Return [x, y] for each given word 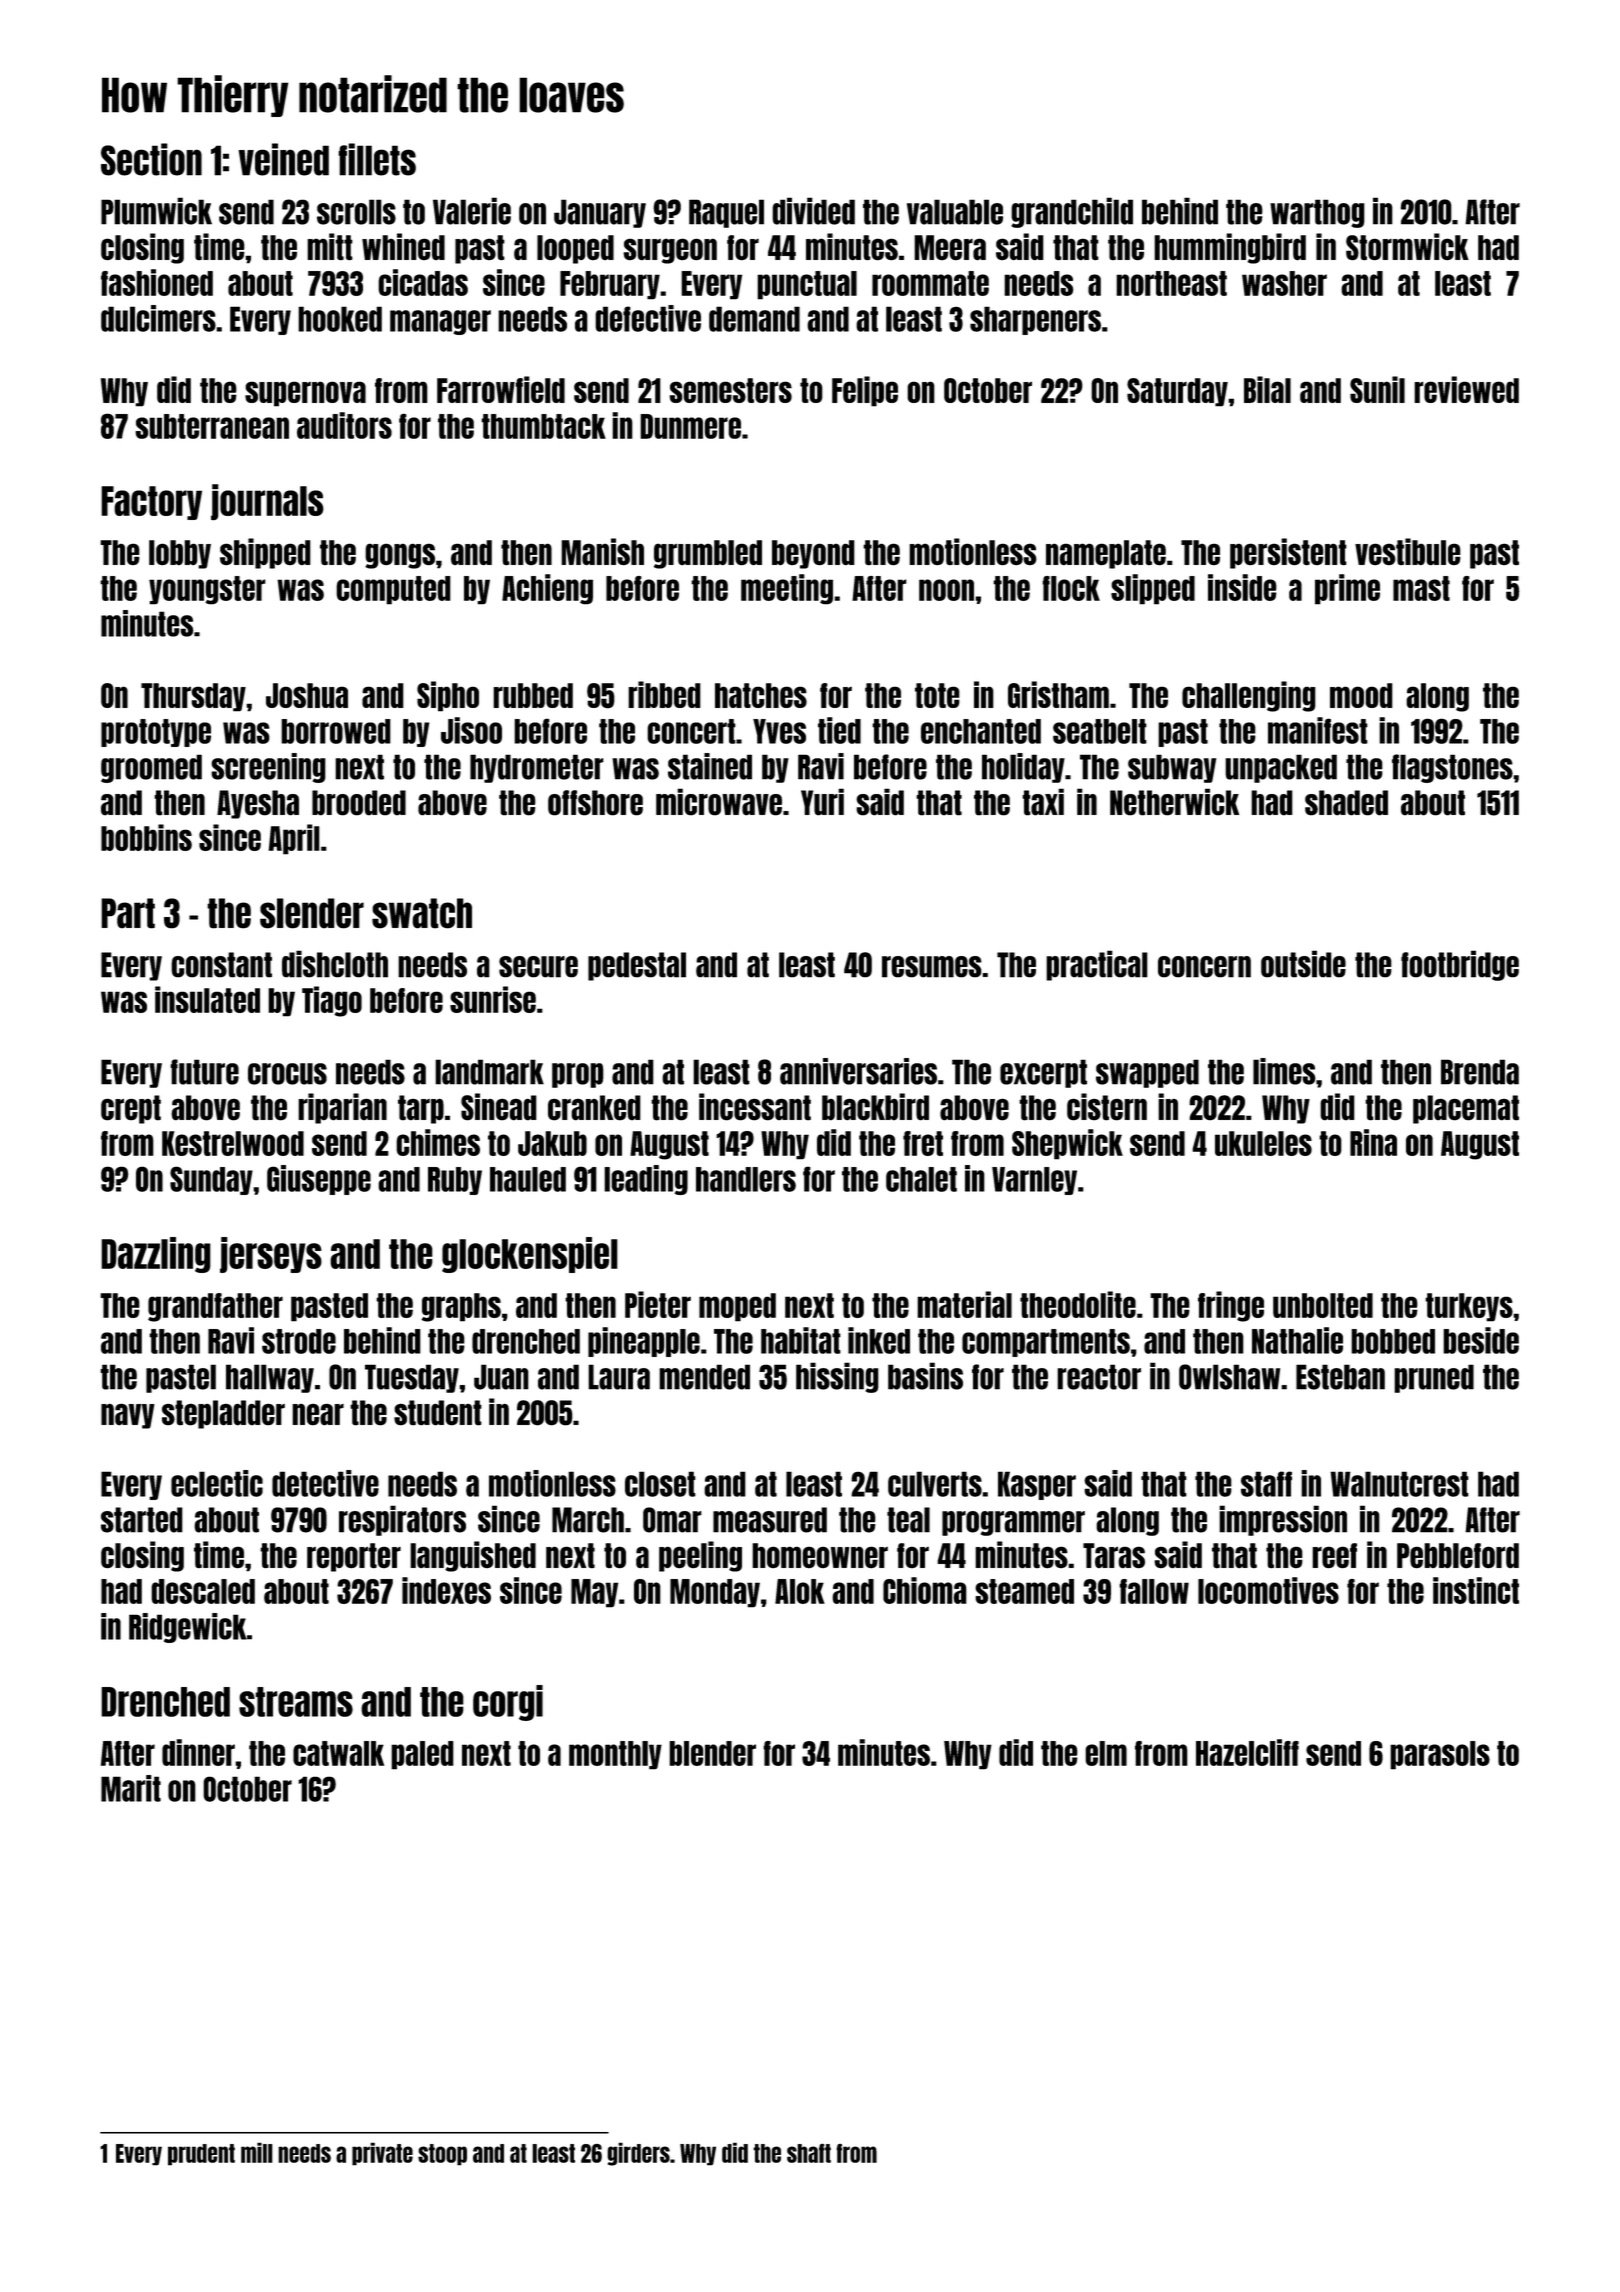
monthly [615, 1755]
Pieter [658, 1304]
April [294, 839]
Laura [619, 1377]
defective [648, 318]
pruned [1434, 1378]
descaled [203, 1591]
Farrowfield [501, 389]
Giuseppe [319, 1180]
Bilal [1267, 389]
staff [1266, 1484]
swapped [1147, 1073]
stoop [442, 2155]
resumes [932, 967]
